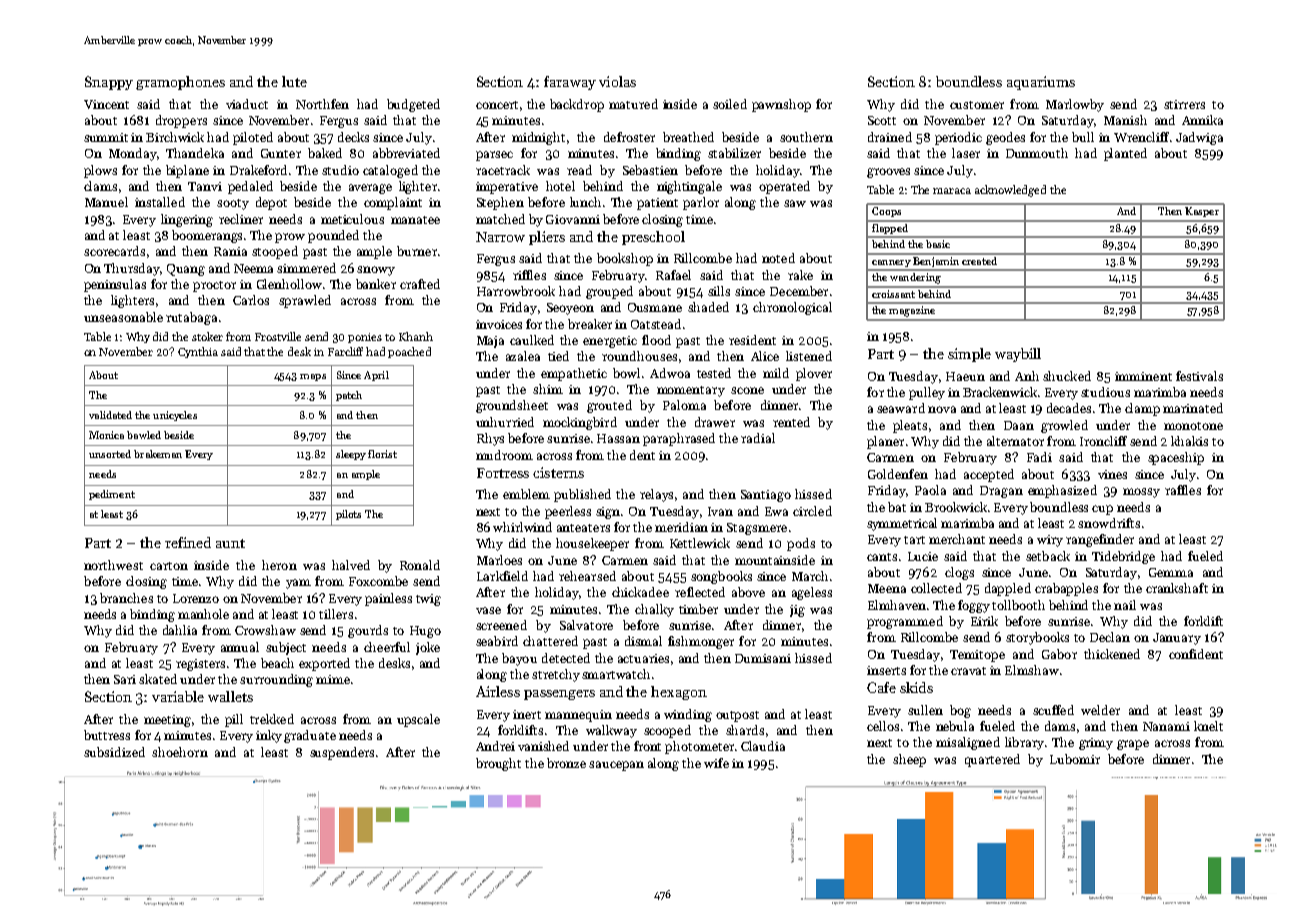 This image has width=1308, height=924. What do you see at coordinates (253, 138) in the image?
I see `piloted` at bounding box center [253, 138].
